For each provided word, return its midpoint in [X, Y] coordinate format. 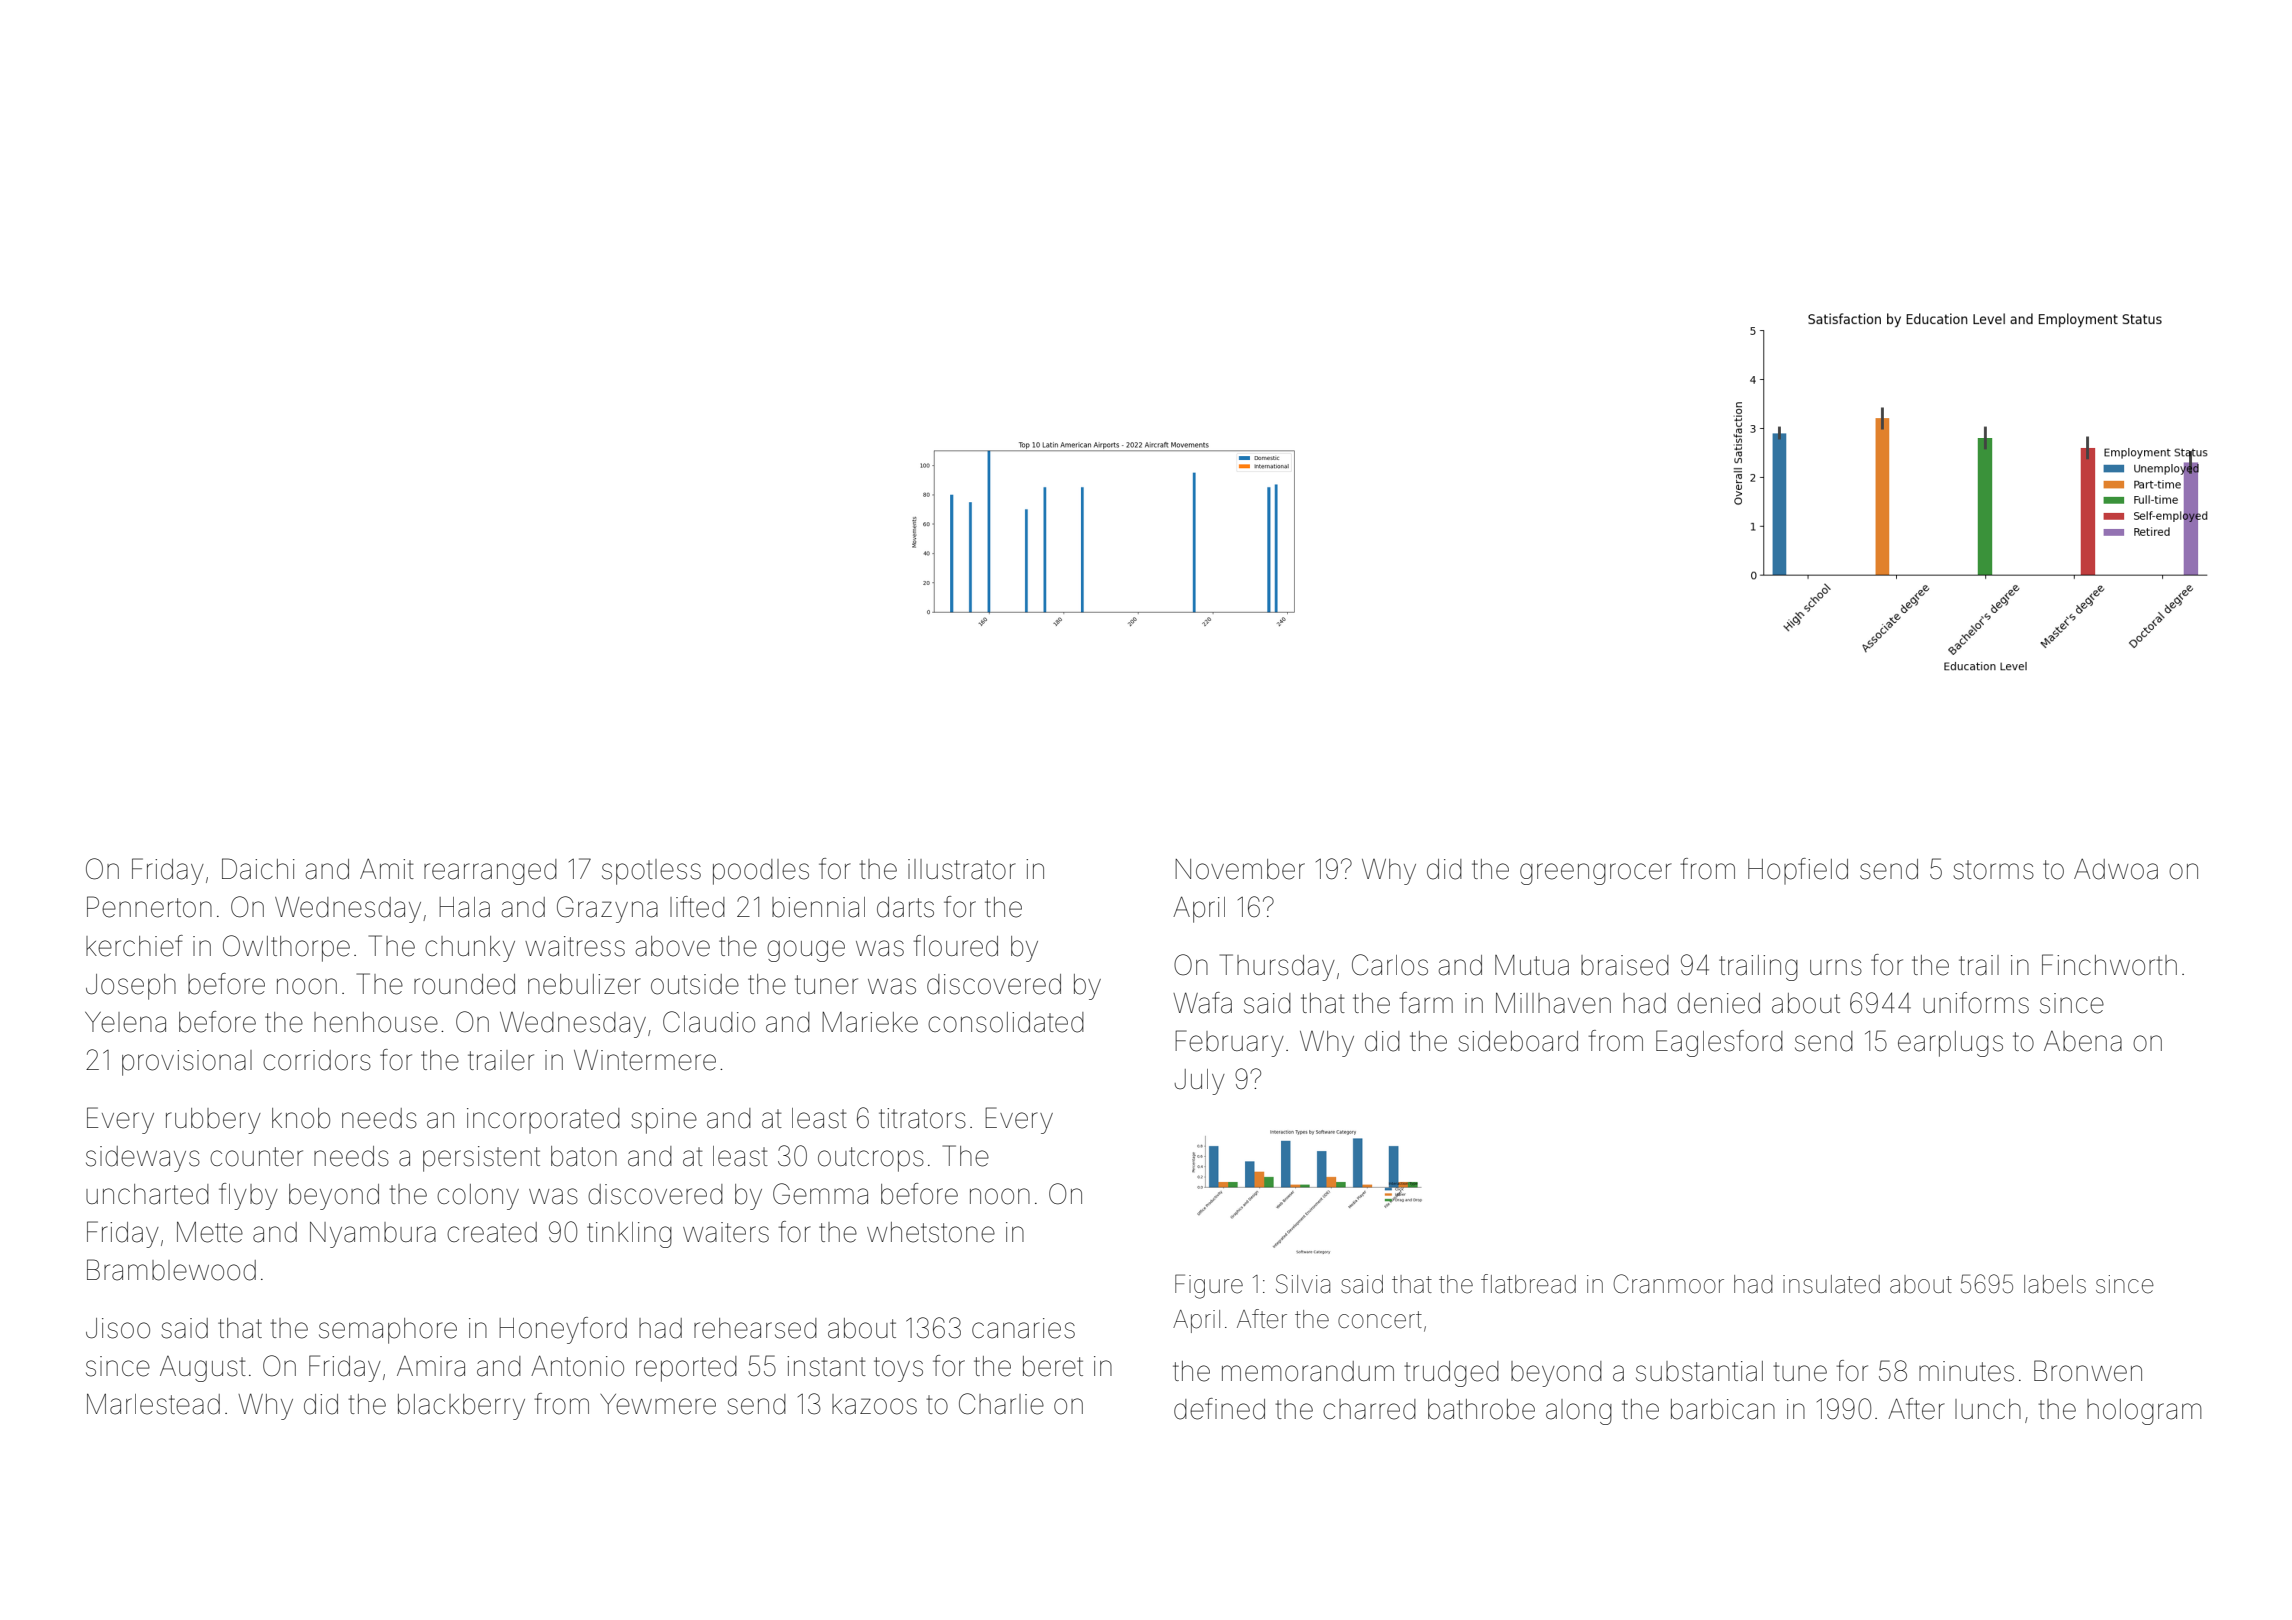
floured [956, 946]
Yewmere [658, 1404]
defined [1219, 1409]
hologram [2144, 1412]
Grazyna [607, 909]
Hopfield [1798, 871]
